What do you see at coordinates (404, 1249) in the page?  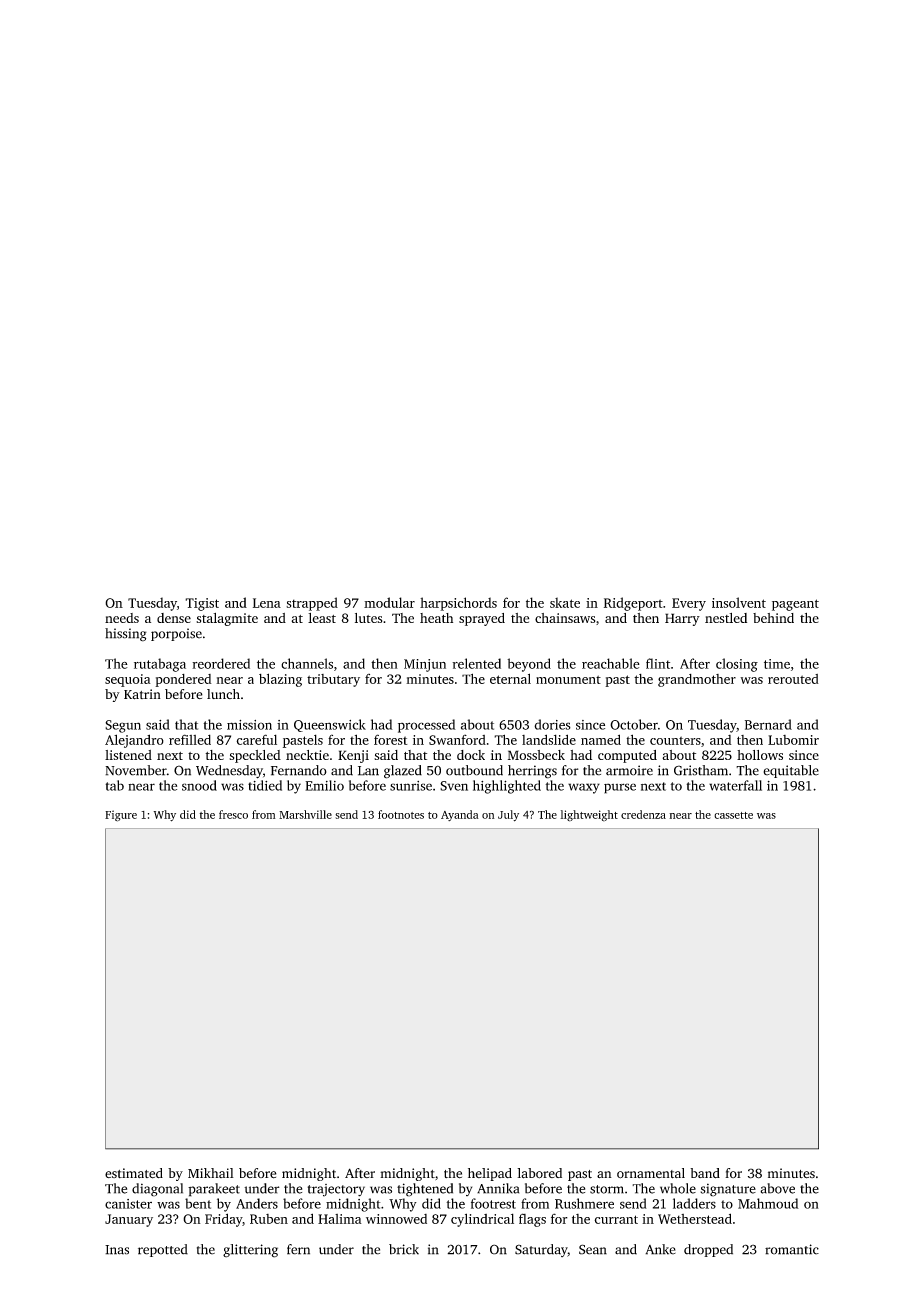 I see `brick` at bounding box center [404, 1249].
